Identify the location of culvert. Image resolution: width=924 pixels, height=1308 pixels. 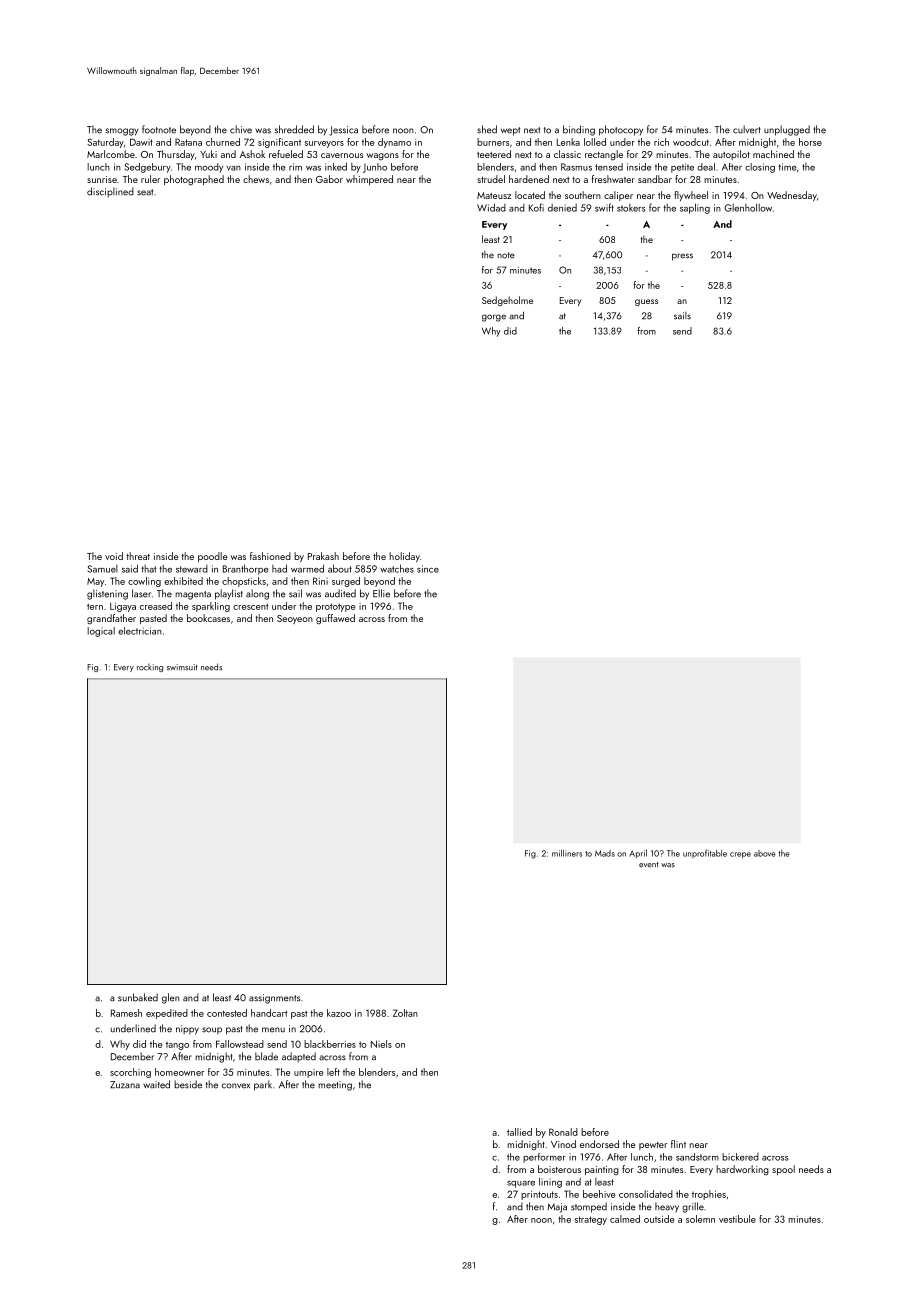
(746, 129).
